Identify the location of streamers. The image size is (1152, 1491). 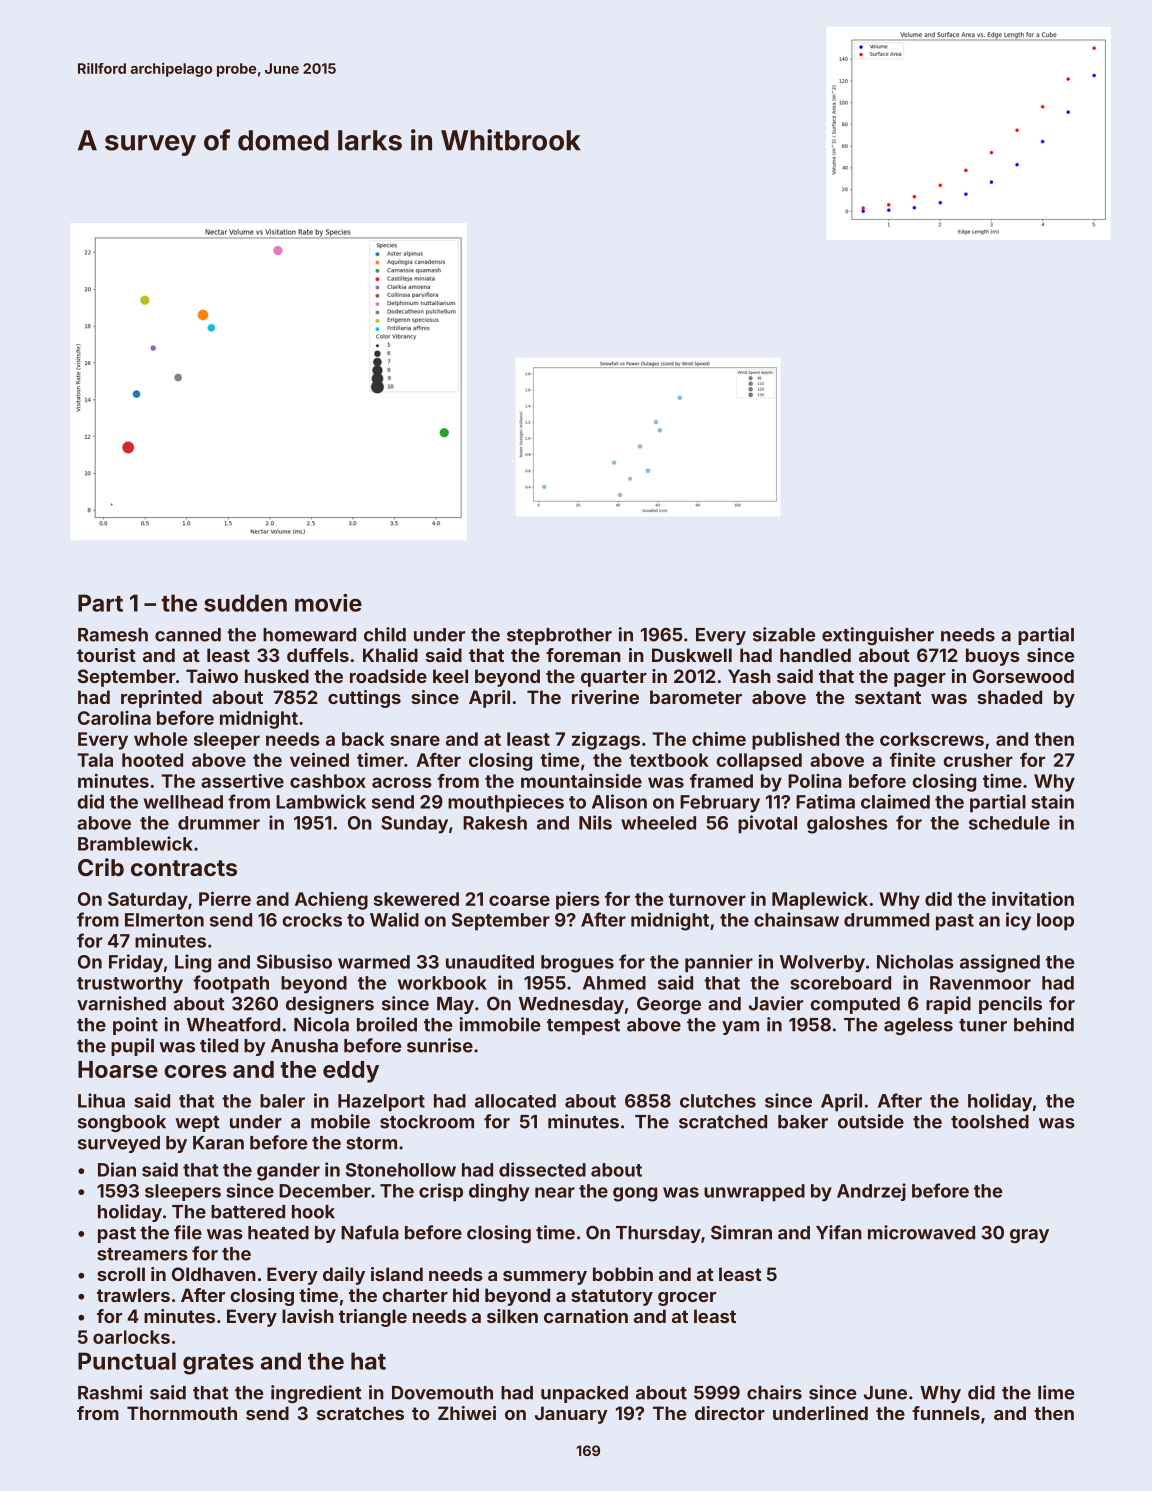
(142, 1254).
